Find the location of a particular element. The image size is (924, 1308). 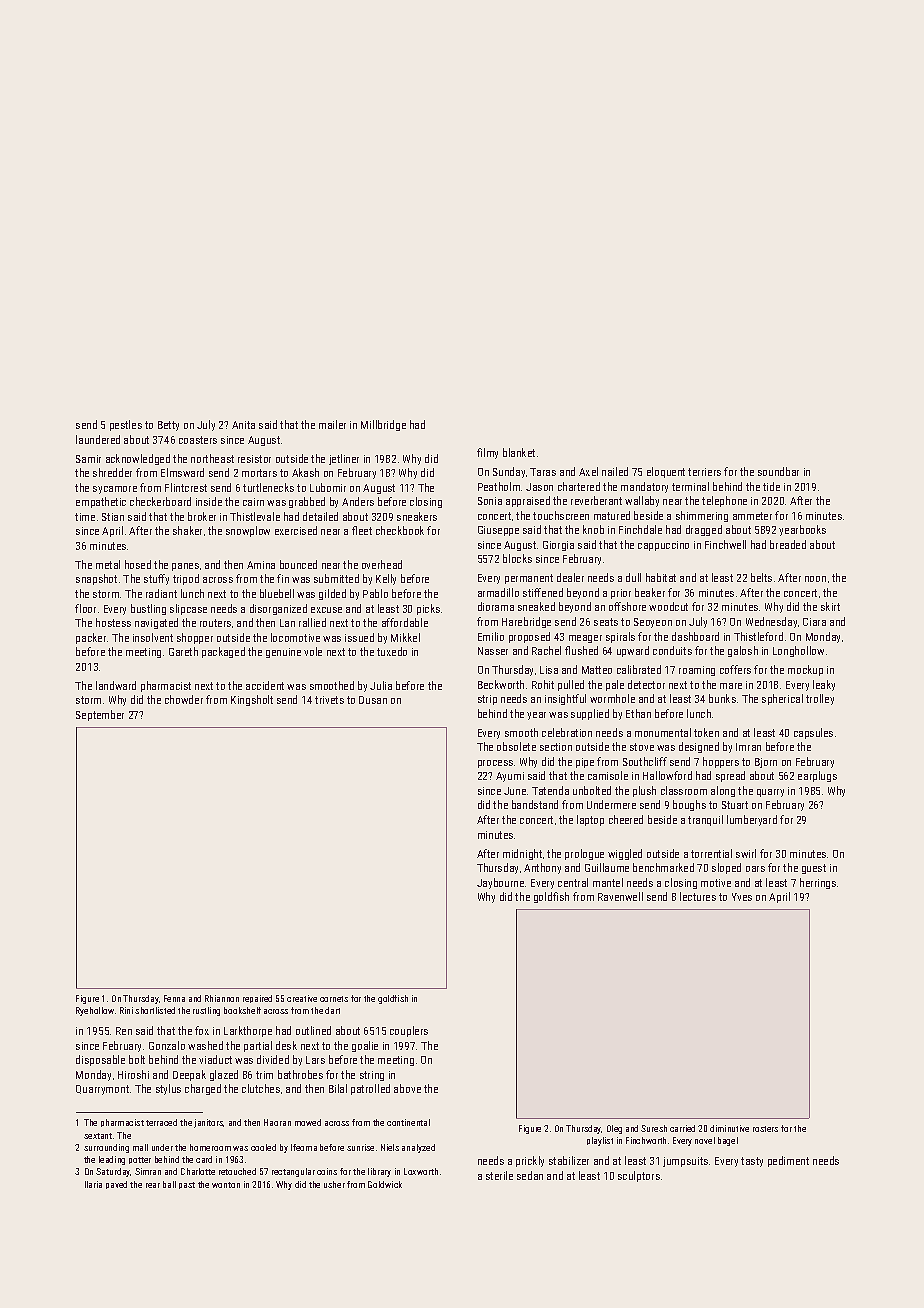

viaduct is located at coordinates (215, 1059).
